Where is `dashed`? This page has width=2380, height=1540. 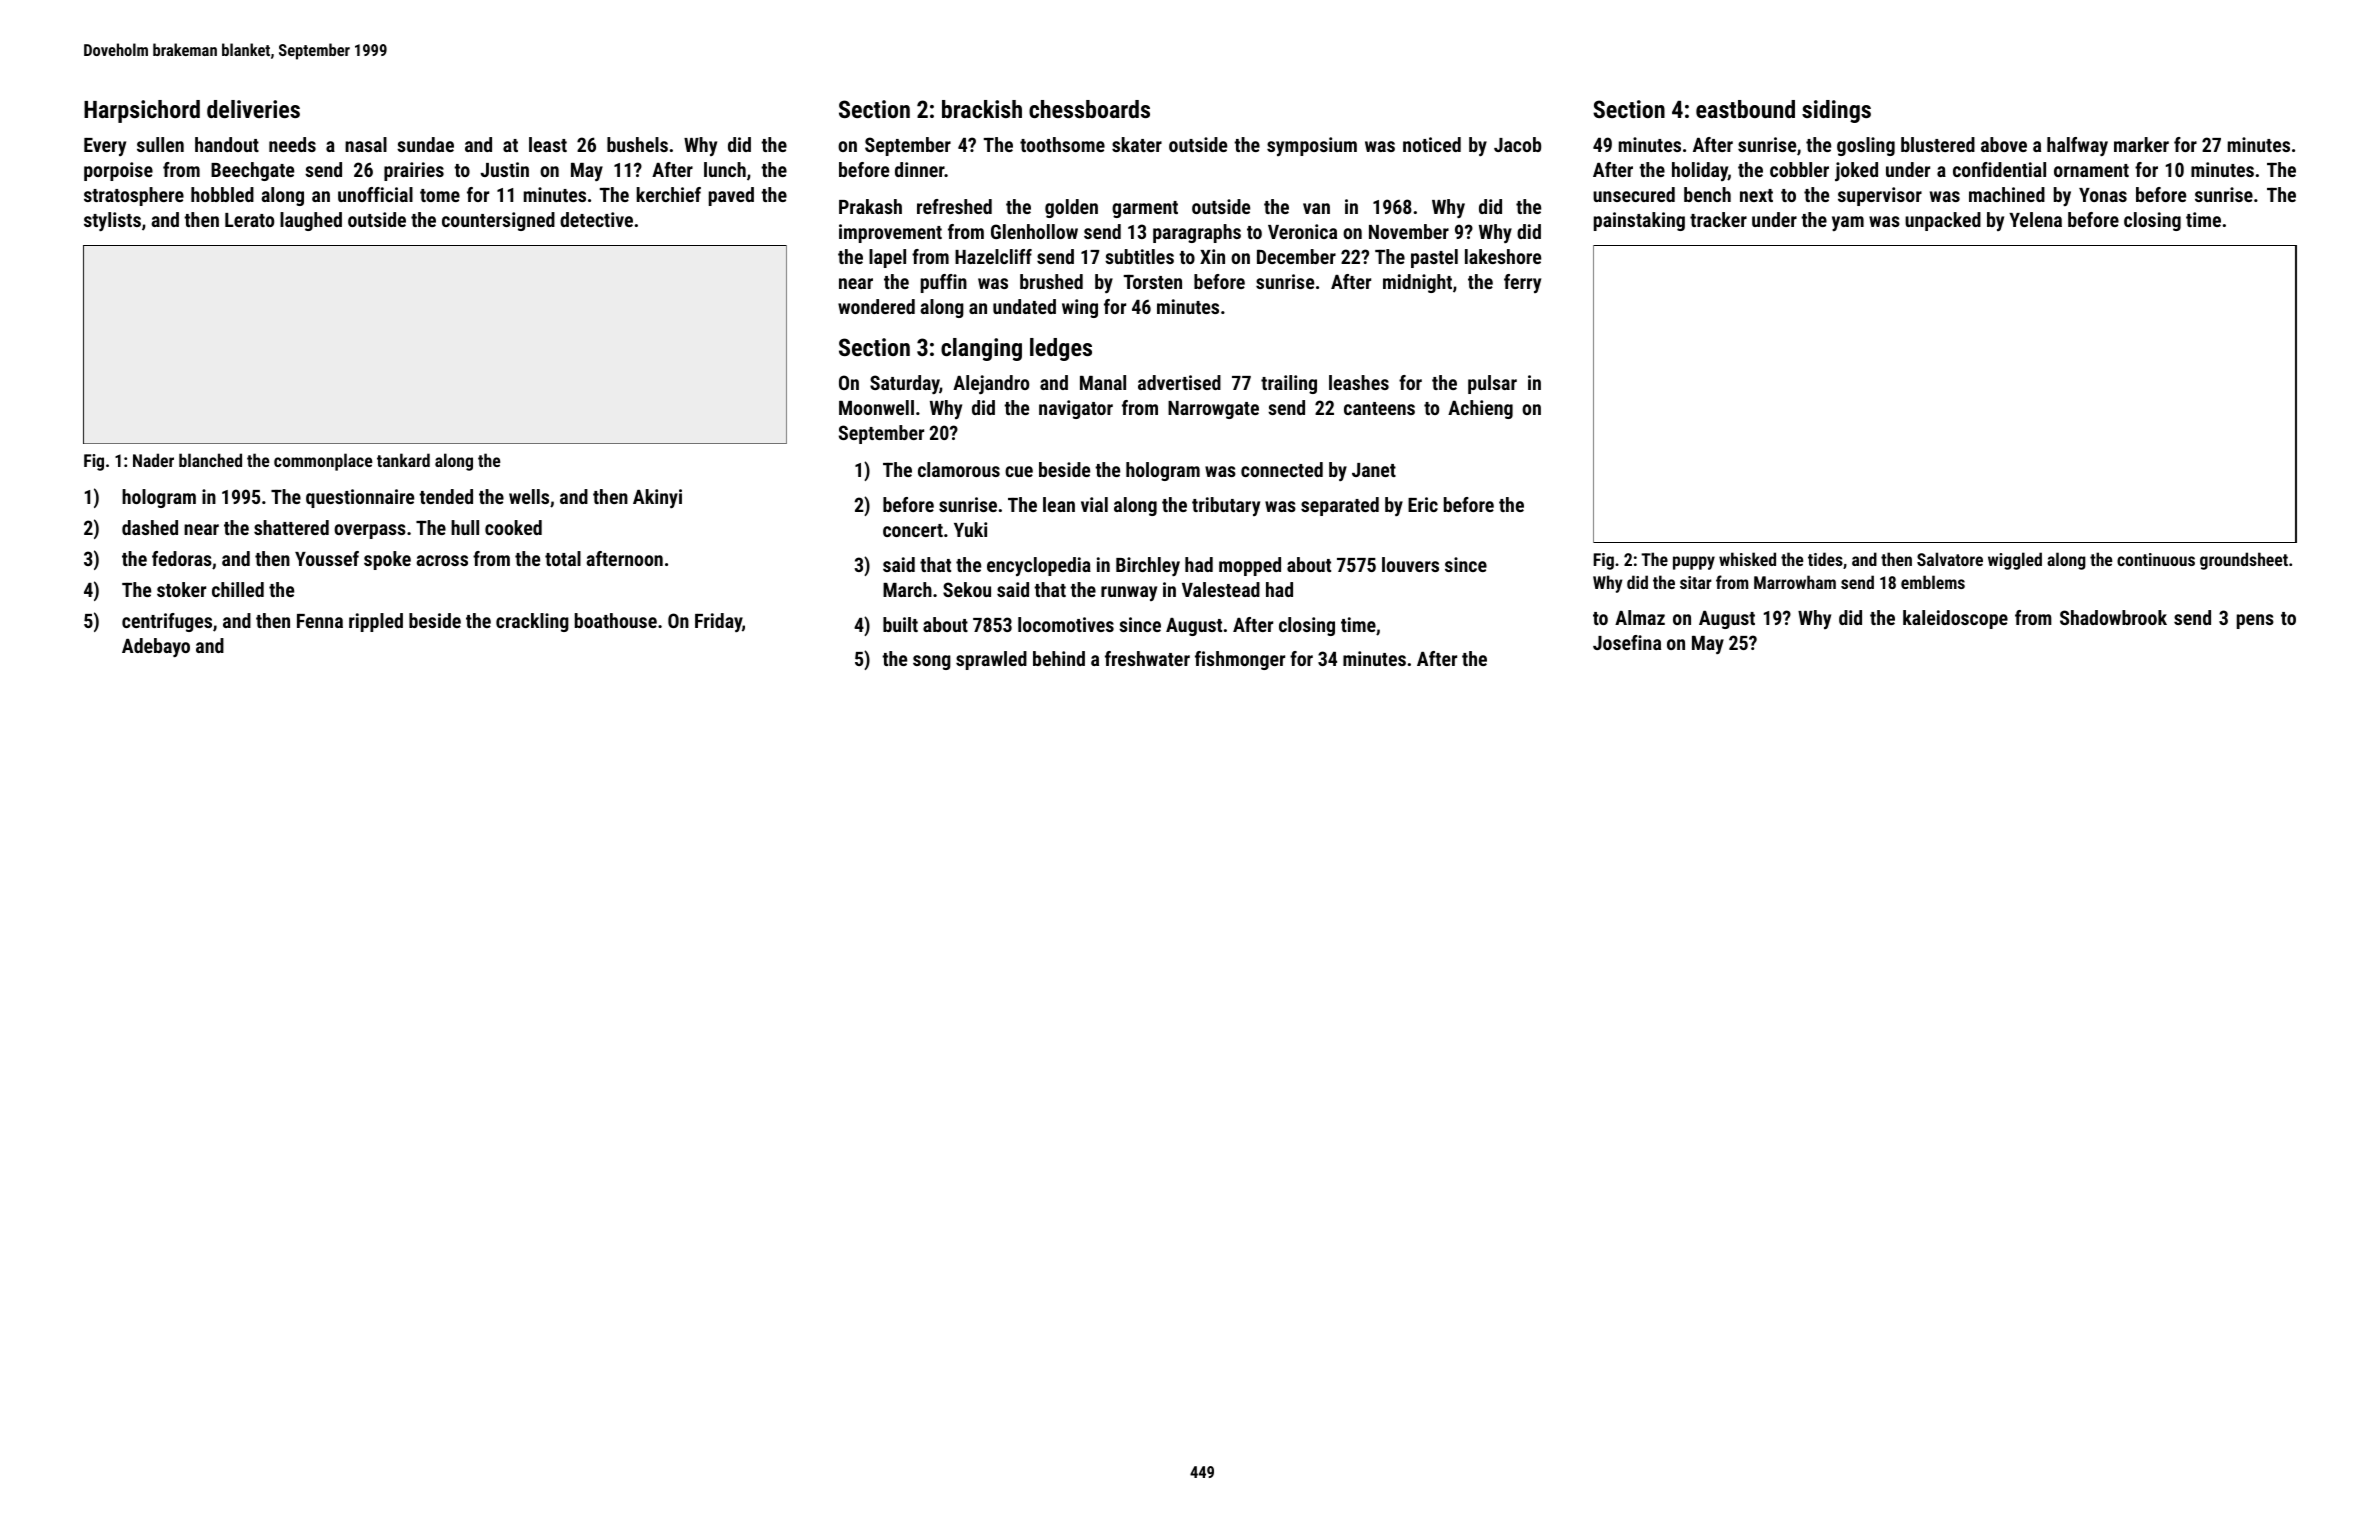 dashed is located at coordinates (150, 527).
